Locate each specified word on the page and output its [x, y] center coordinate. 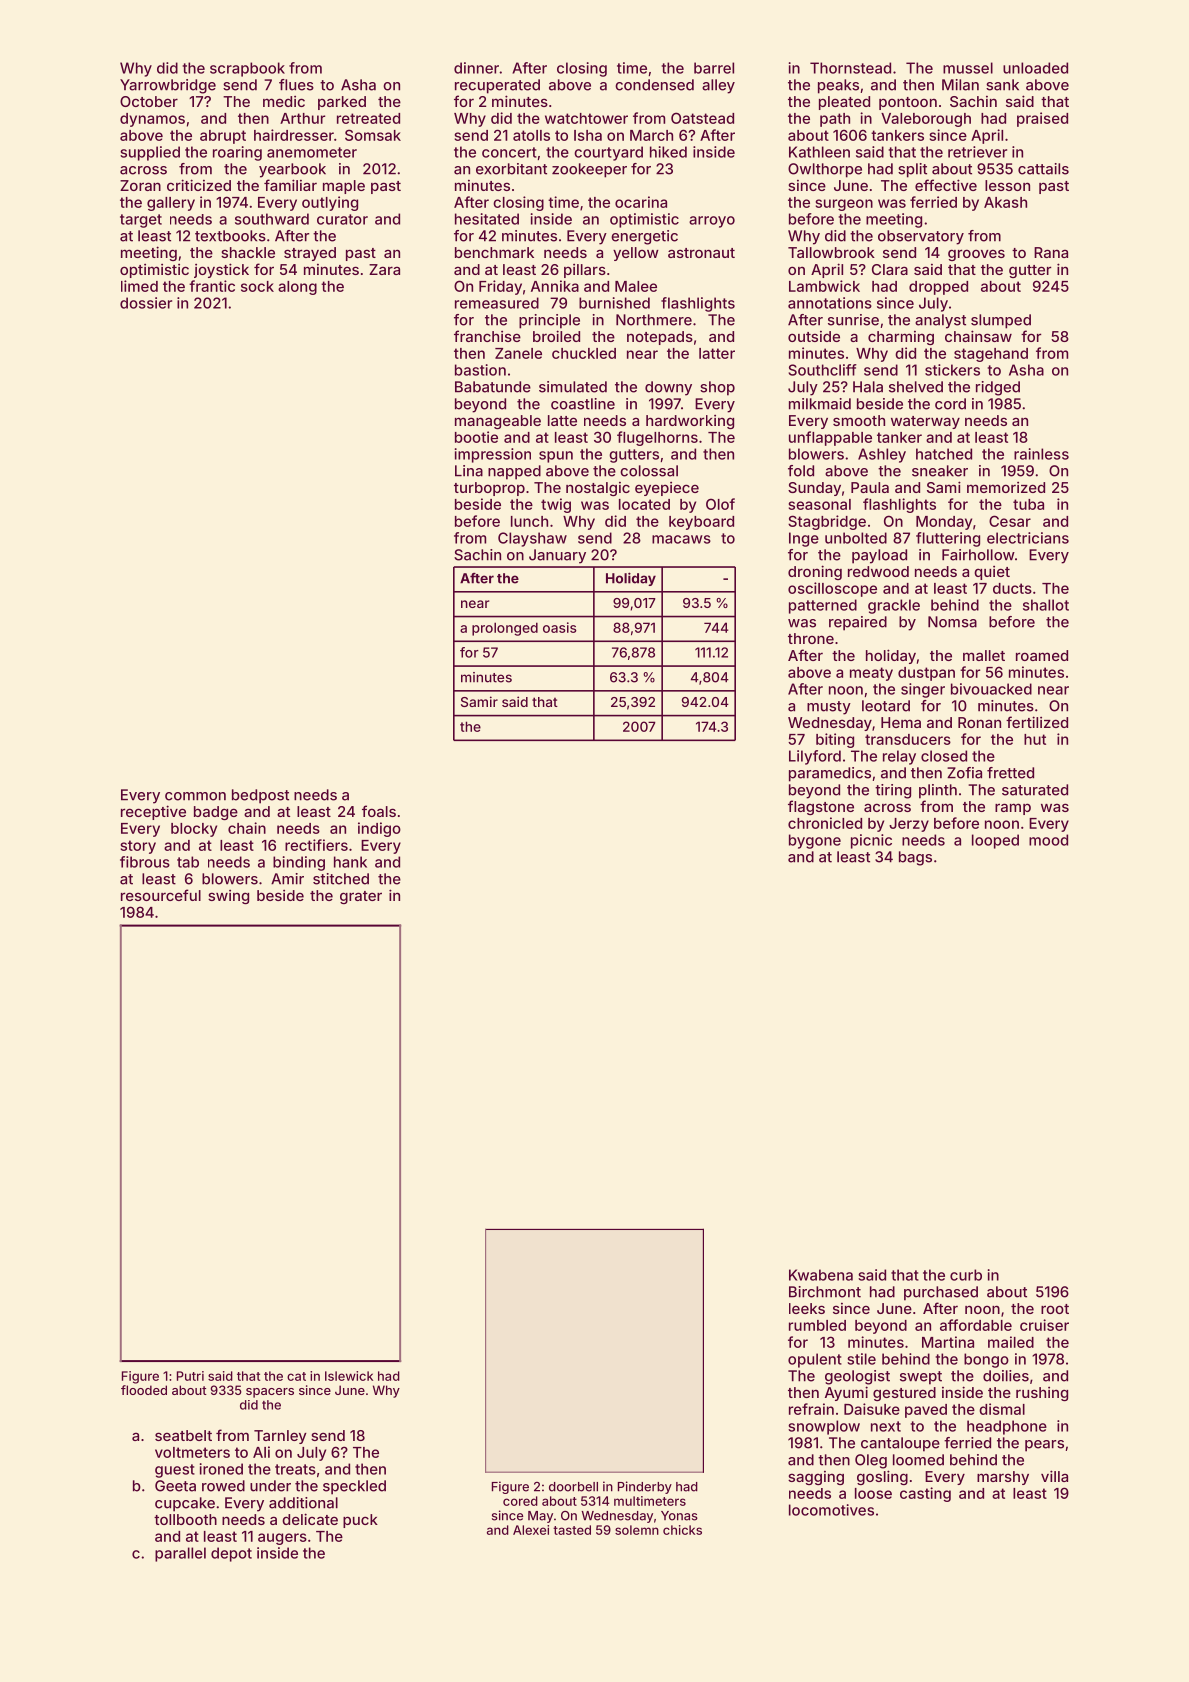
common [195, 796]
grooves [976, 255]
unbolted [856, 538]
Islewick [349, 1376]
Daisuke [872, 1409]
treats [295, 1469]
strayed [310, 254]
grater [361, 897]
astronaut [701, 253]
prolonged [505, 629]
